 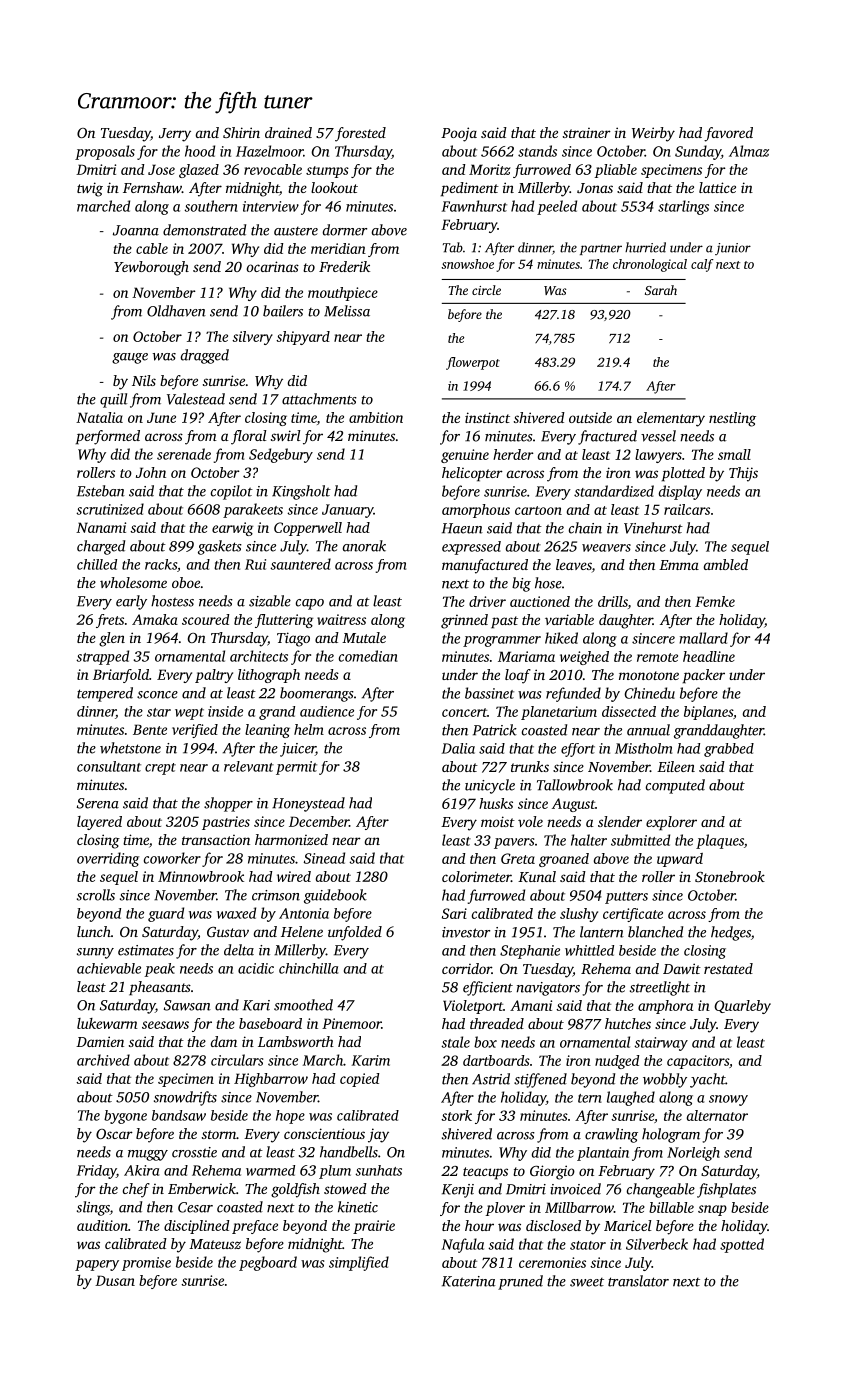 What do you see at coordinates (90, 189) in the screenshot?
I see `twig` at bounding box center [90, 189].
